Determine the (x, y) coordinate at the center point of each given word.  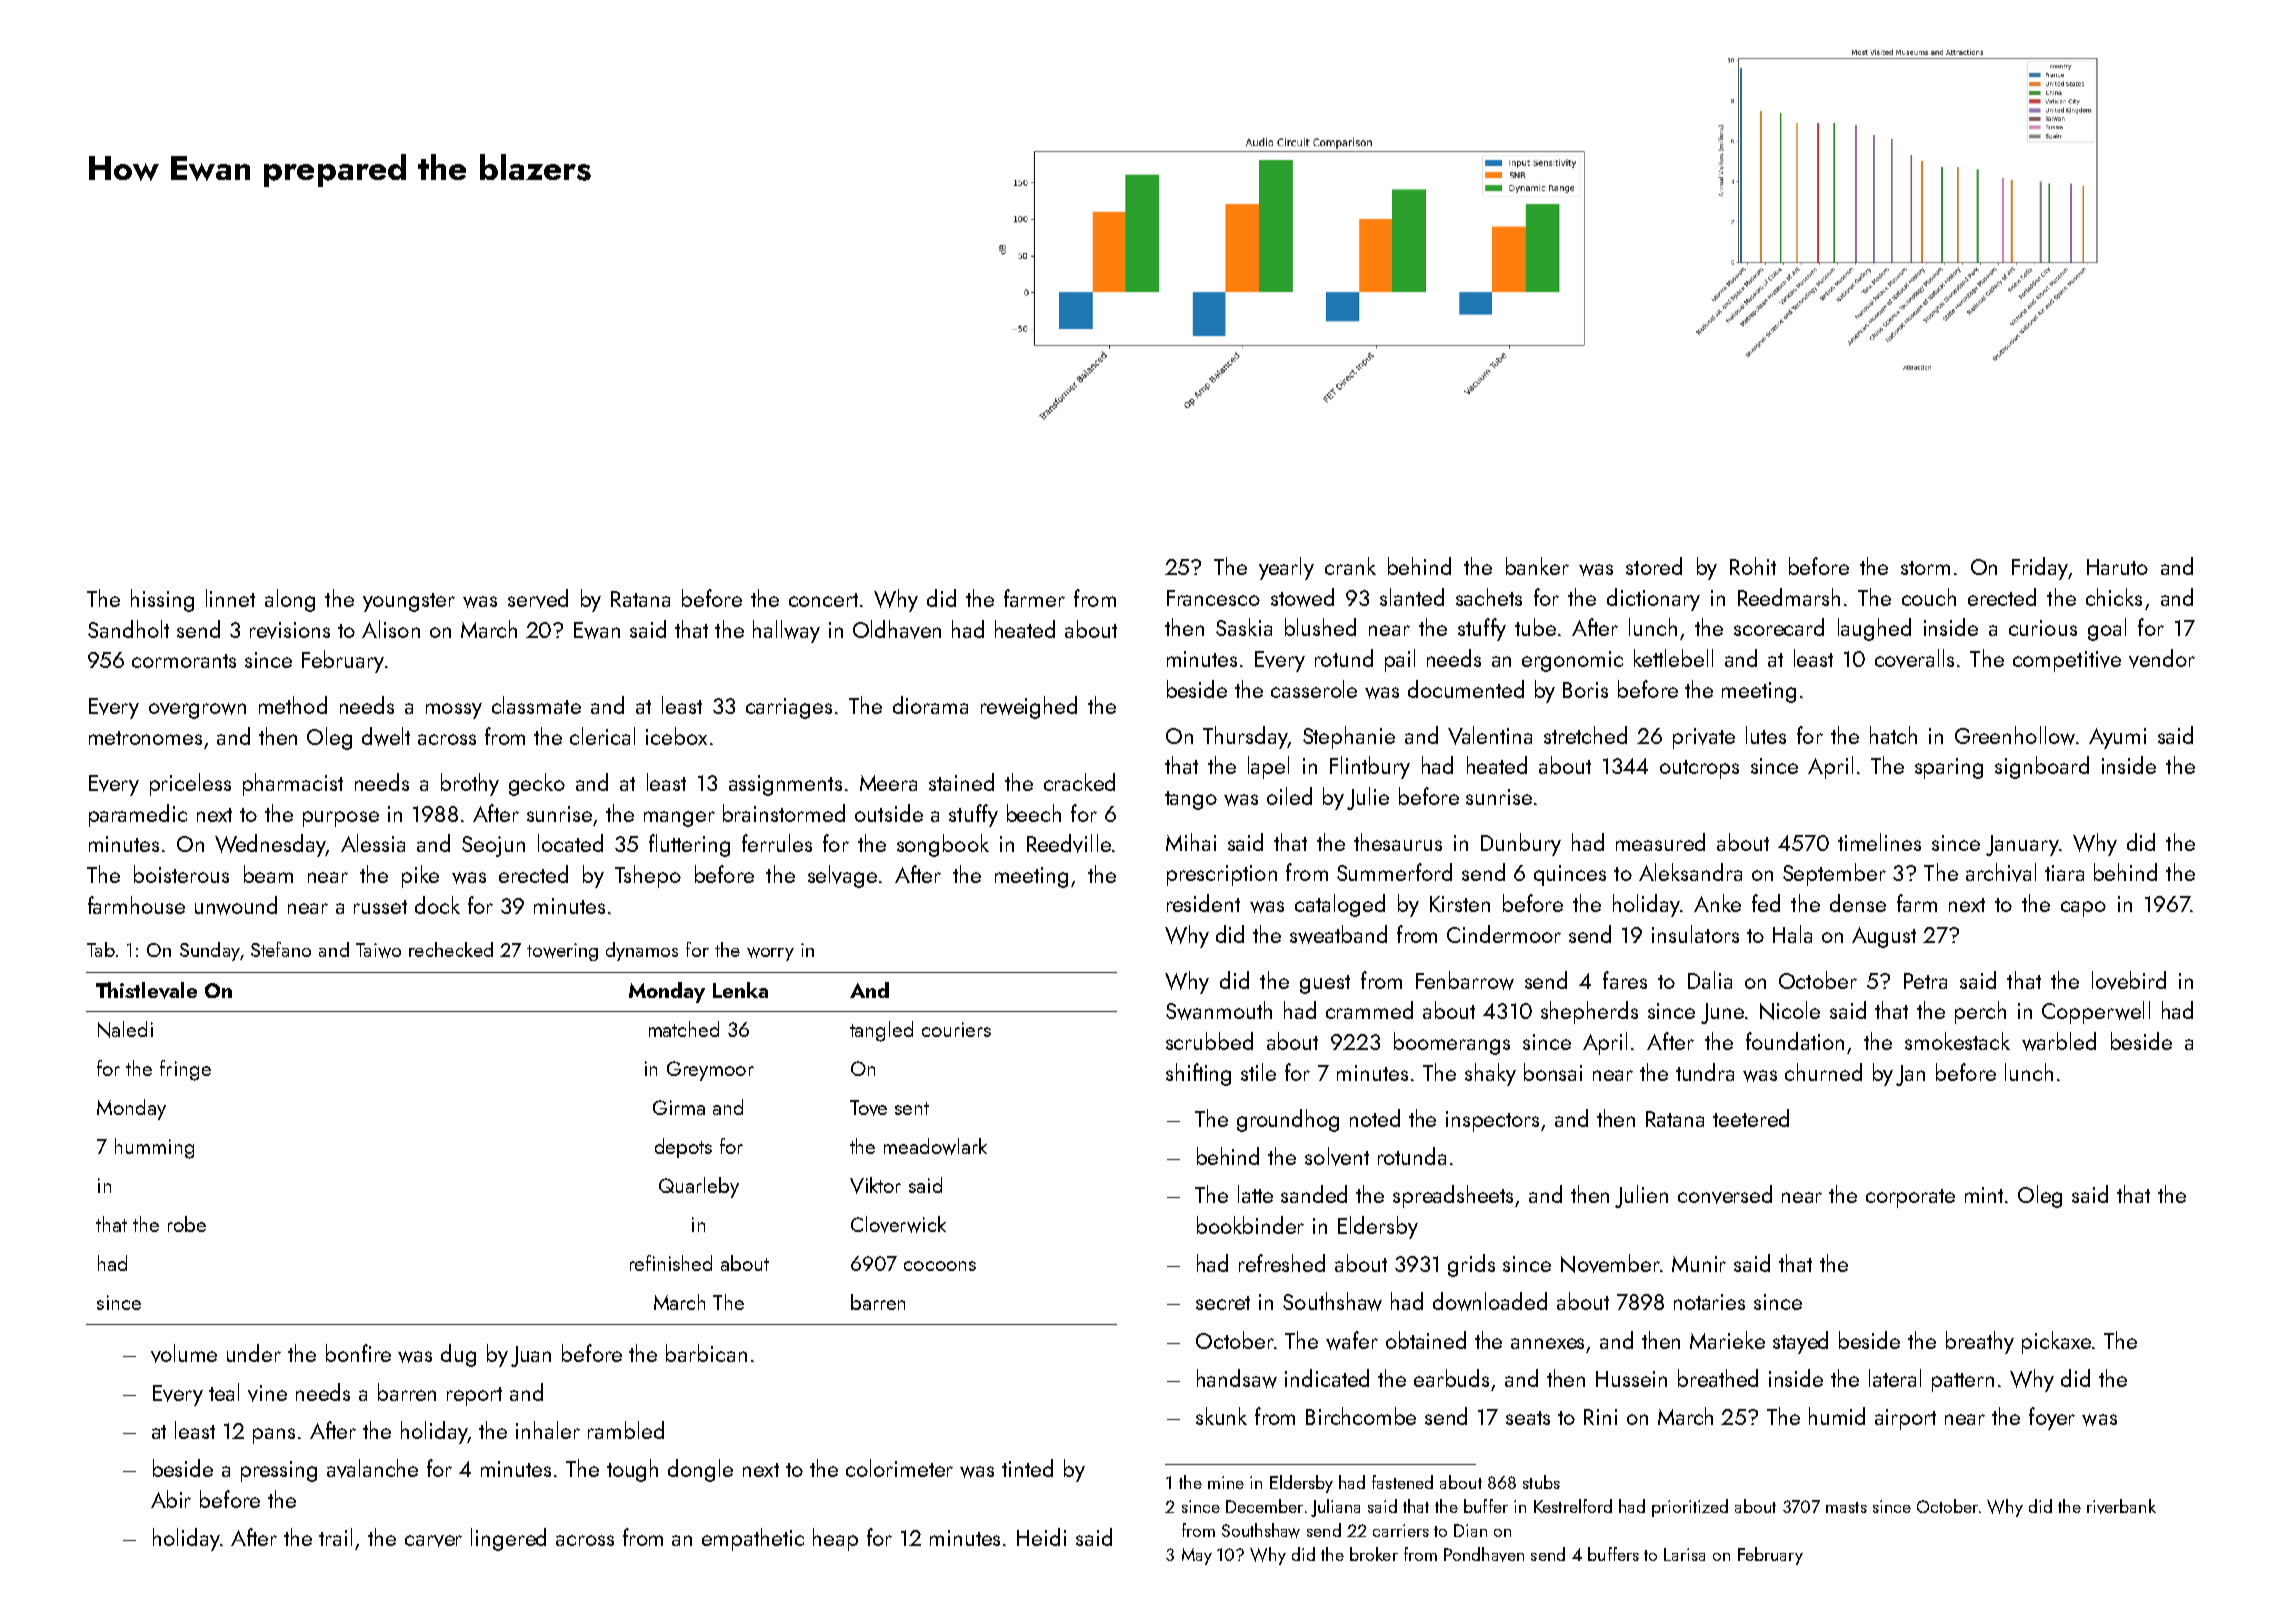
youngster (409, 602)
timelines (1879, 842)
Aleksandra (1690, 872)
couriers (956, 1029)
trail (335, 1537)
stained (961, 782)
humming (154, 1148)
